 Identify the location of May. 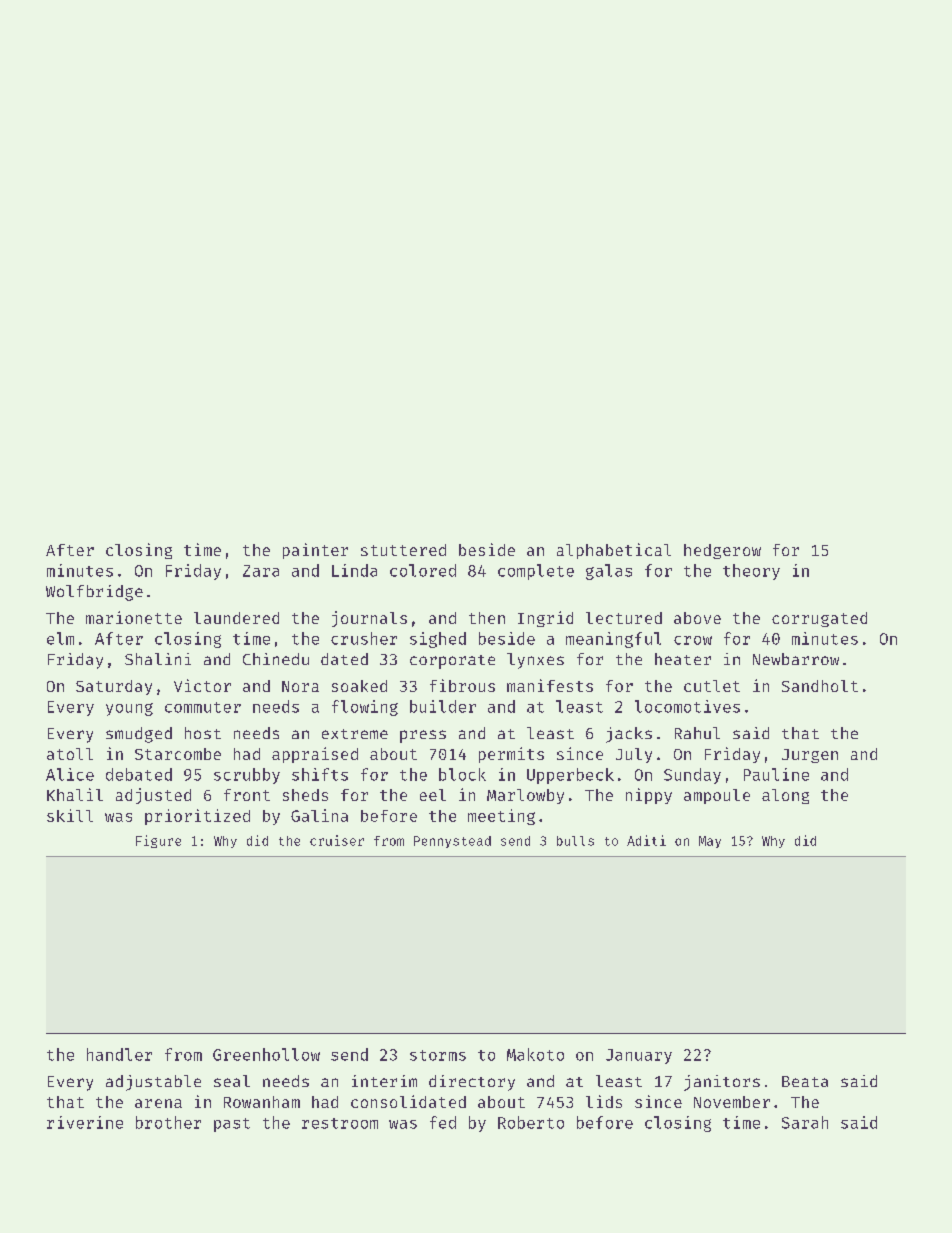
(710, 842).
